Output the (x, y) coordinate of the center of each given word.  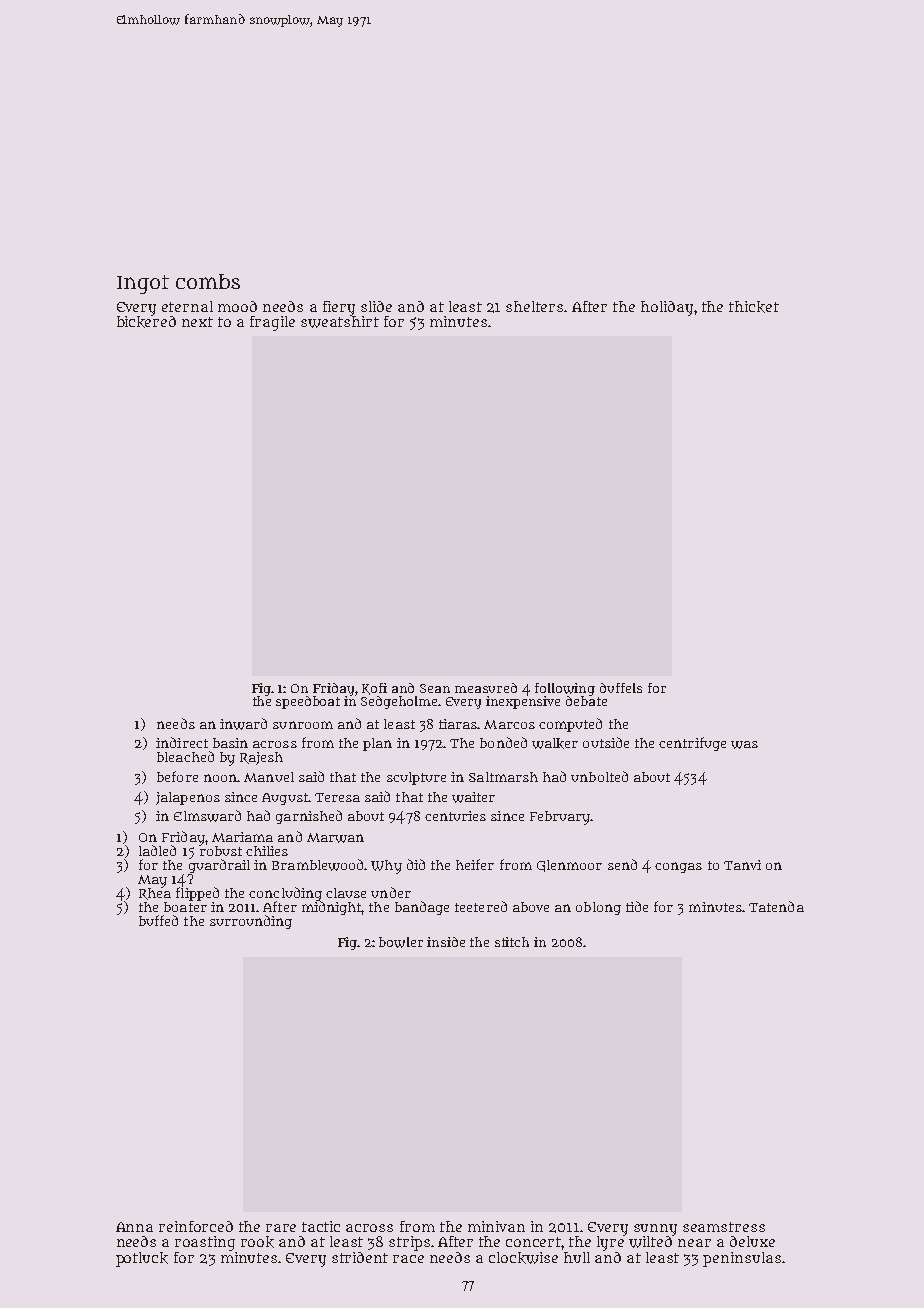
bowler (401, 942)
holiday (667, 308)
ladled (157, 850)
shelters (534, 306)
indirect (182, 742)
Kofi (374, 689)
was (744, 745)
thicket (754, 307)
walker (555, 743)
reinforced (196, 1226)
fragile (272, 323)
